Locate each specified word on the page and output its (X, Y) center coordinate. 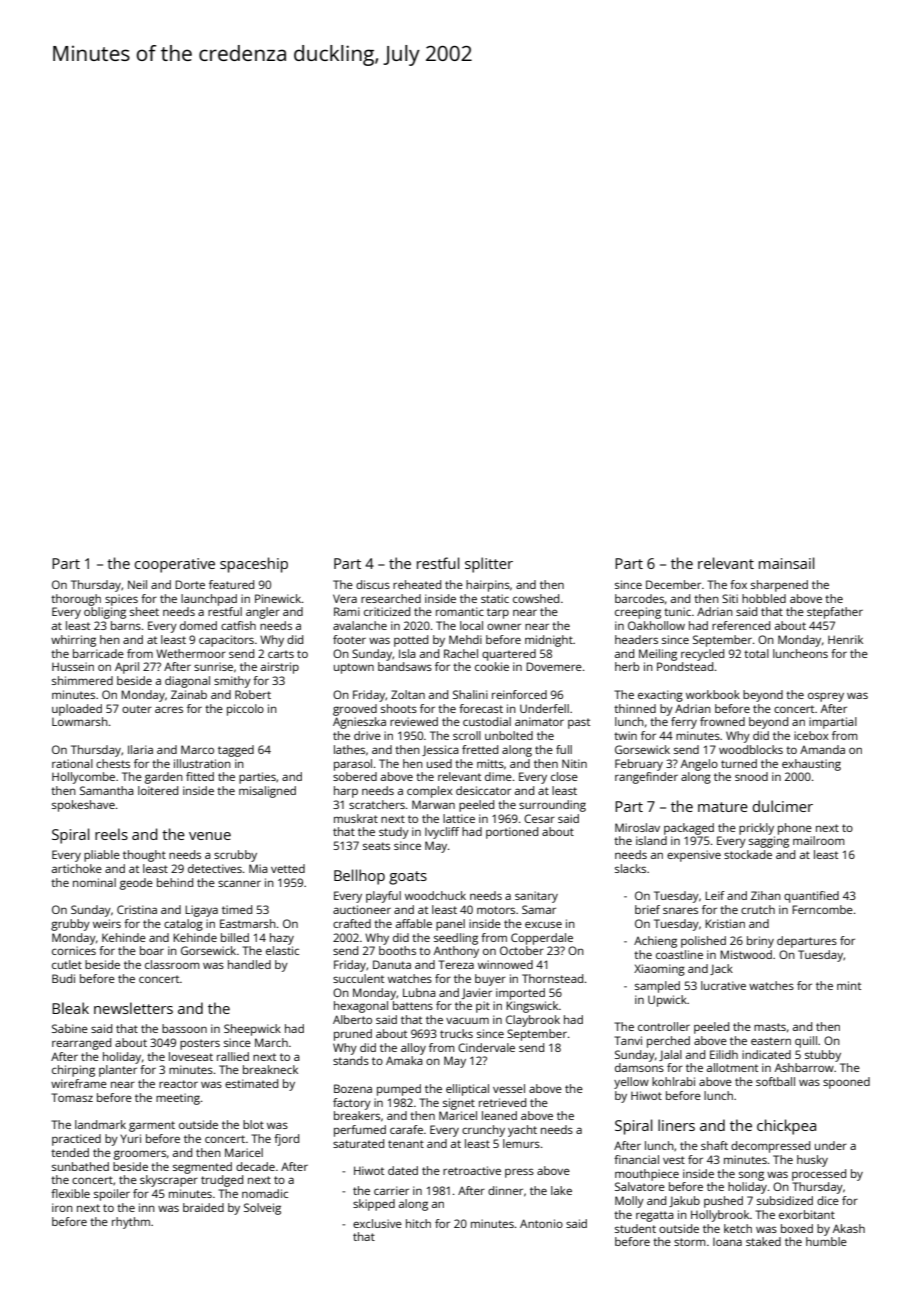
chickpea (786, 1127)
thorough (76, 600)
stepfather (835, 613)
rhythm (131, 1223)
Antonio (541, 1223)
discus (373, 584)
